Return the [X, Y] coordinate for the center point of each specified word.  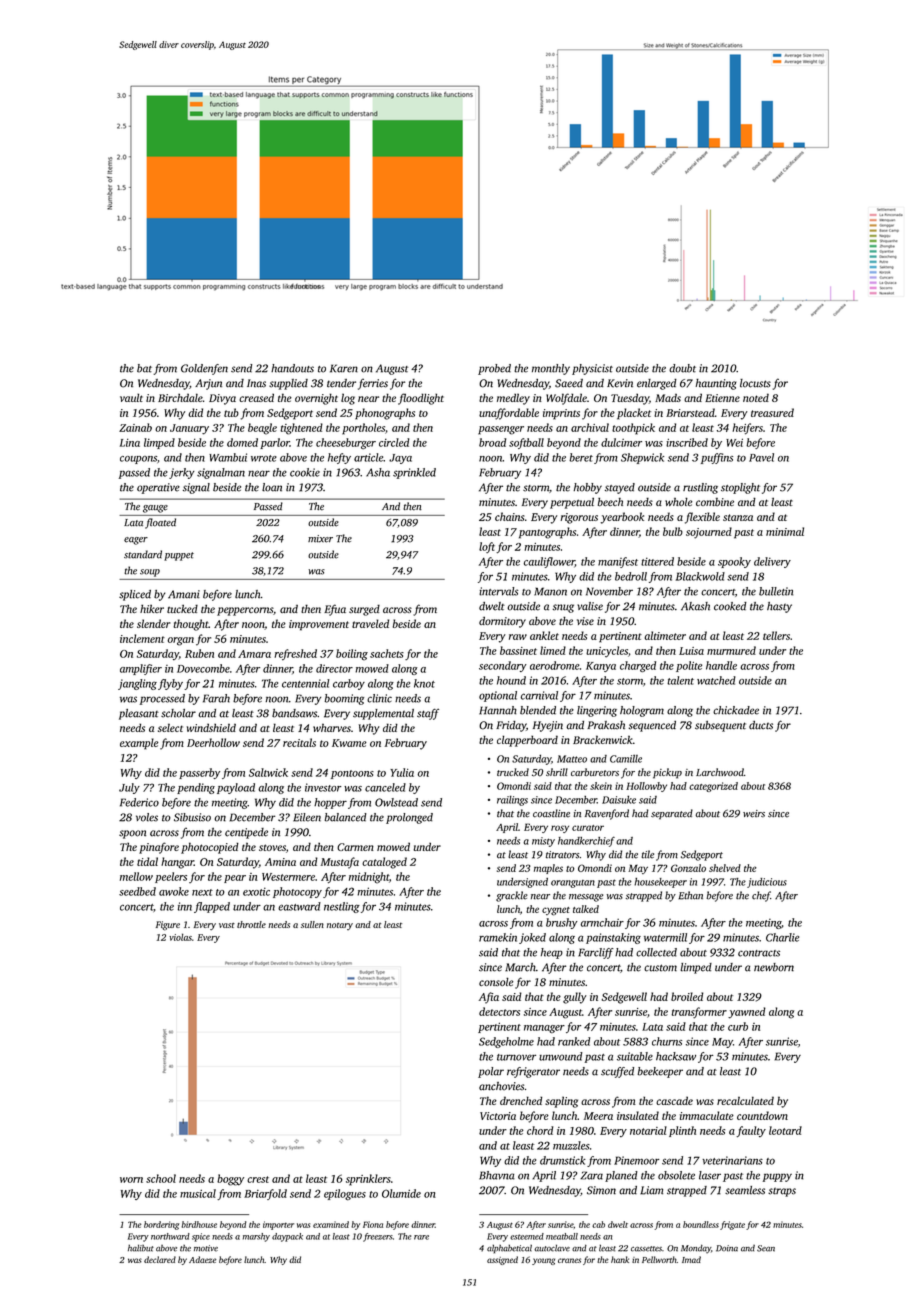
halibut [141, 1248]
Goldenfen [204, 369]
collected [656, 952]
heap [552, 953]
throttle [251, 924]
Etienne [722, 398]
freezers [378, 1237]
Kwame [349, 743]
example [139, 744]
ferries [373, 384]
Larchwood [720, 772]
